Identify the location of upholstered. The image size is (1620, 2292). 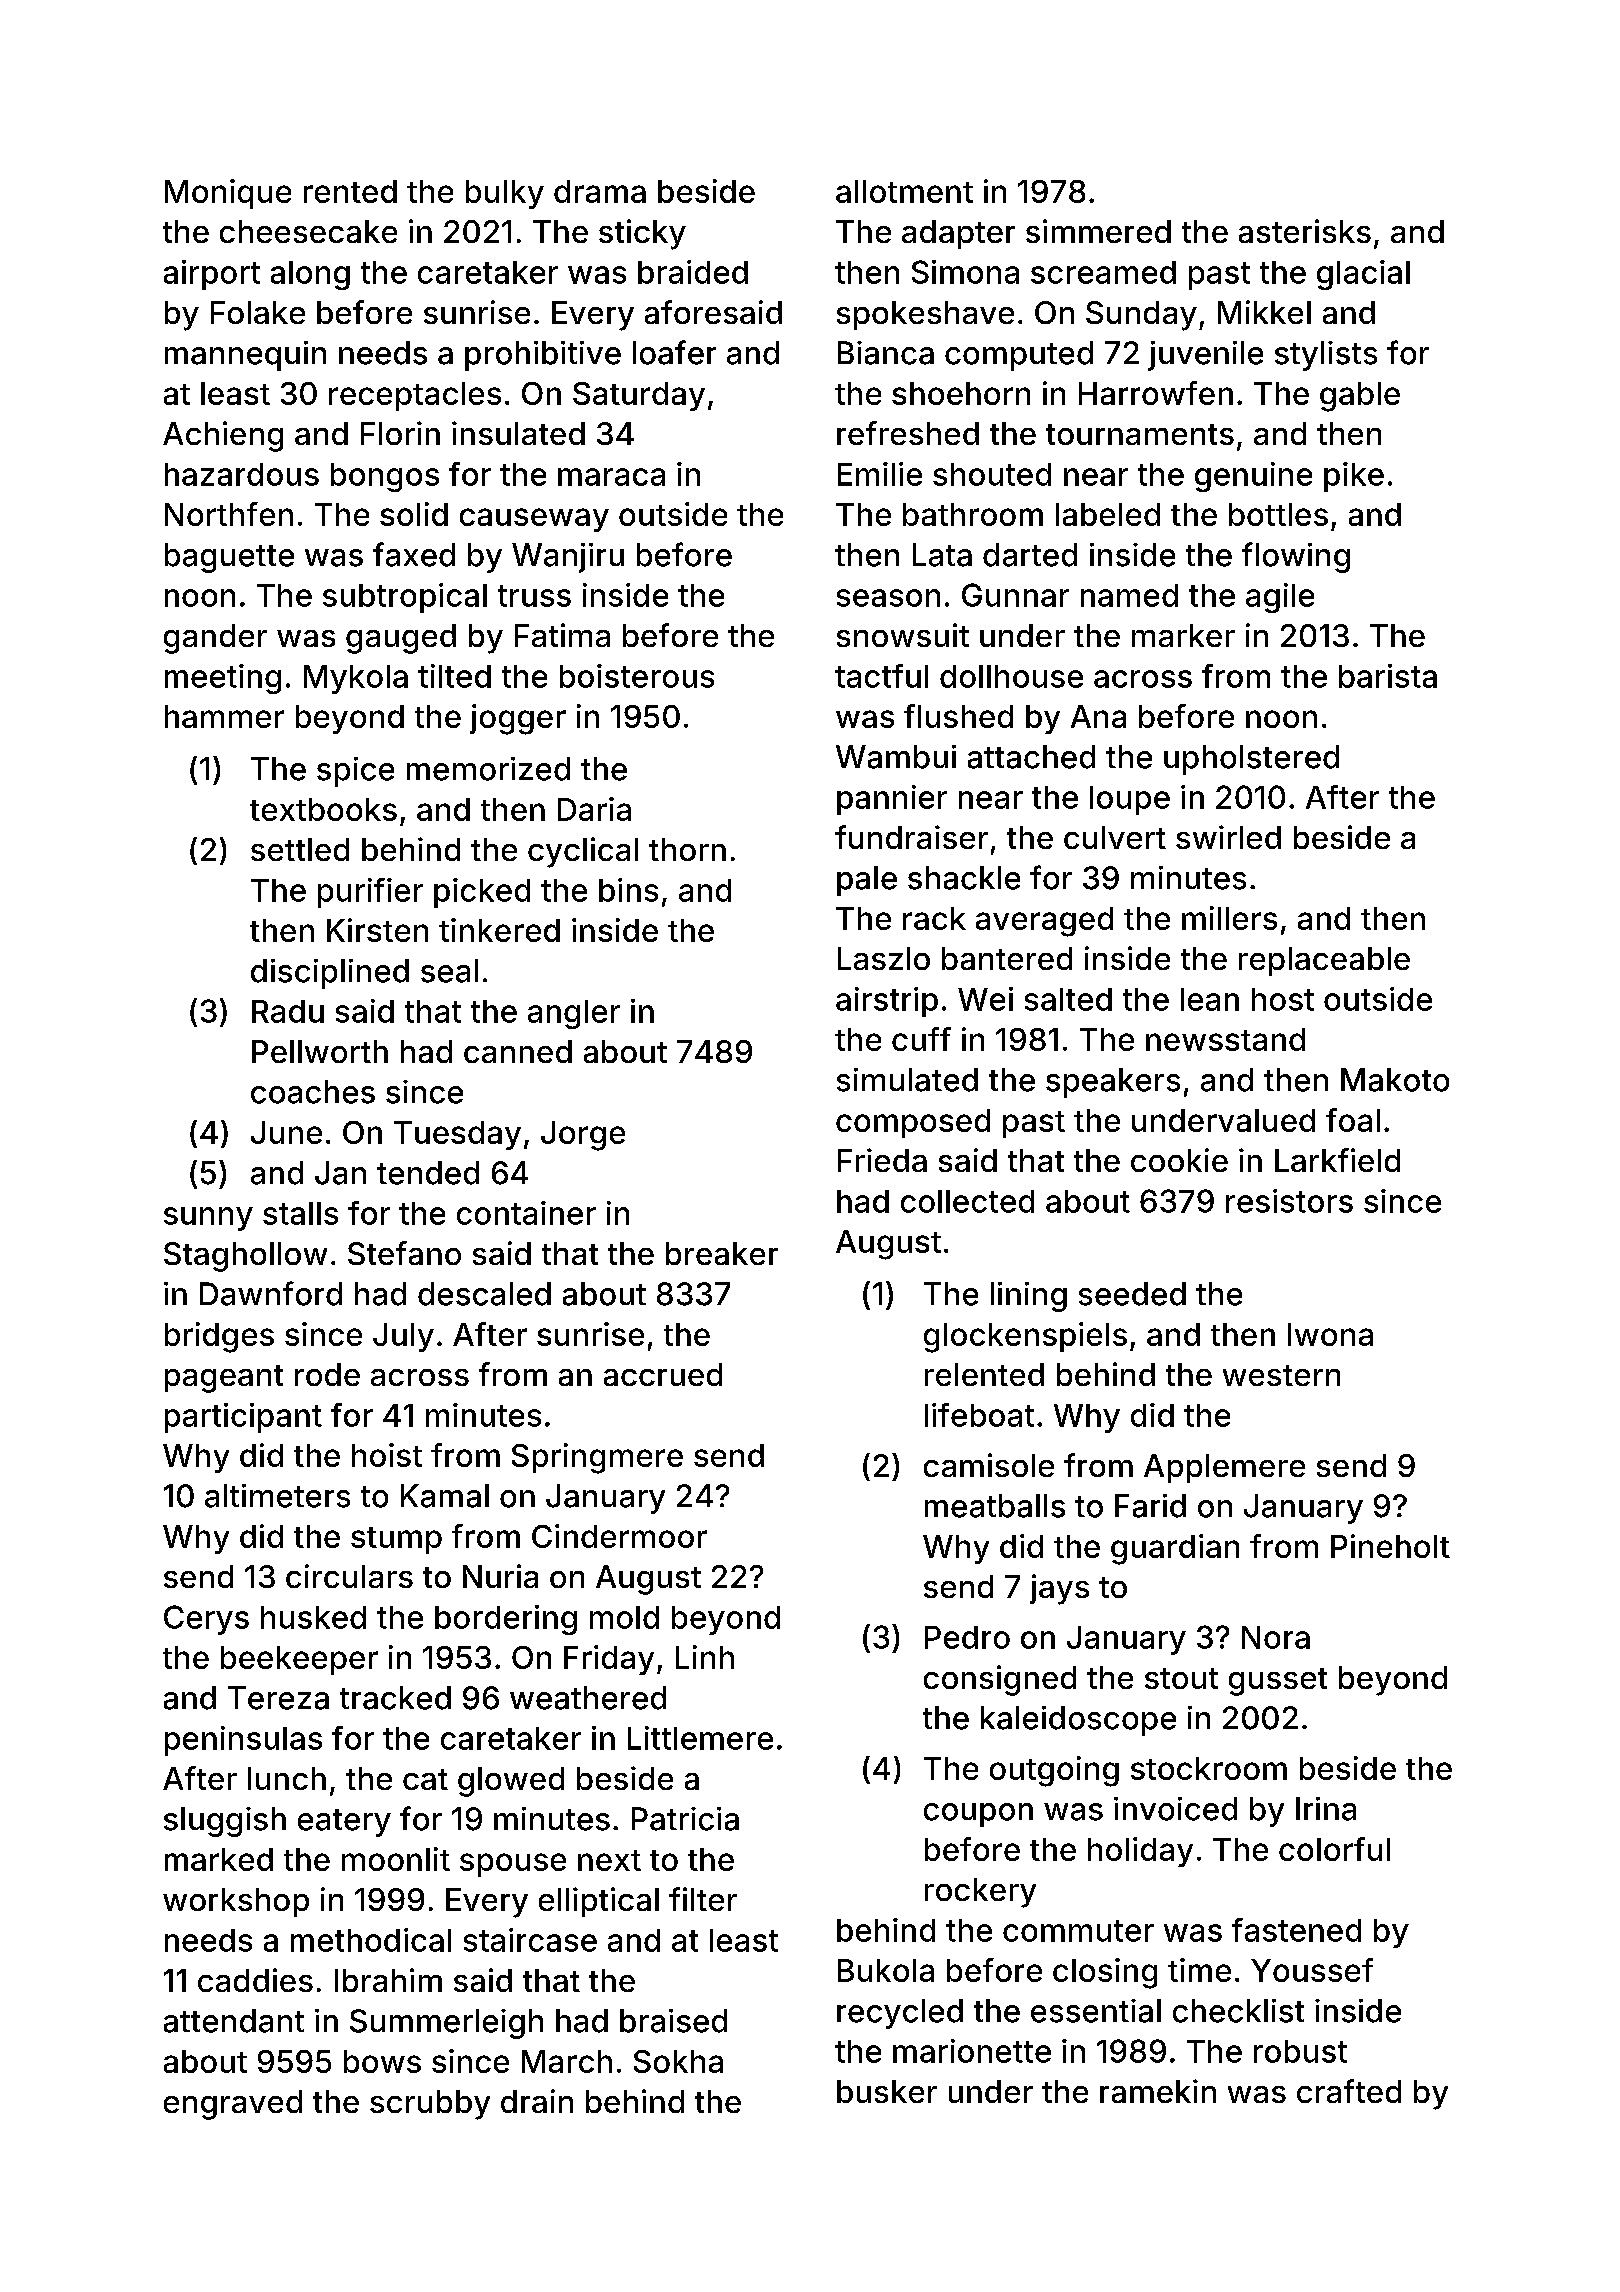
(1251, 760).
